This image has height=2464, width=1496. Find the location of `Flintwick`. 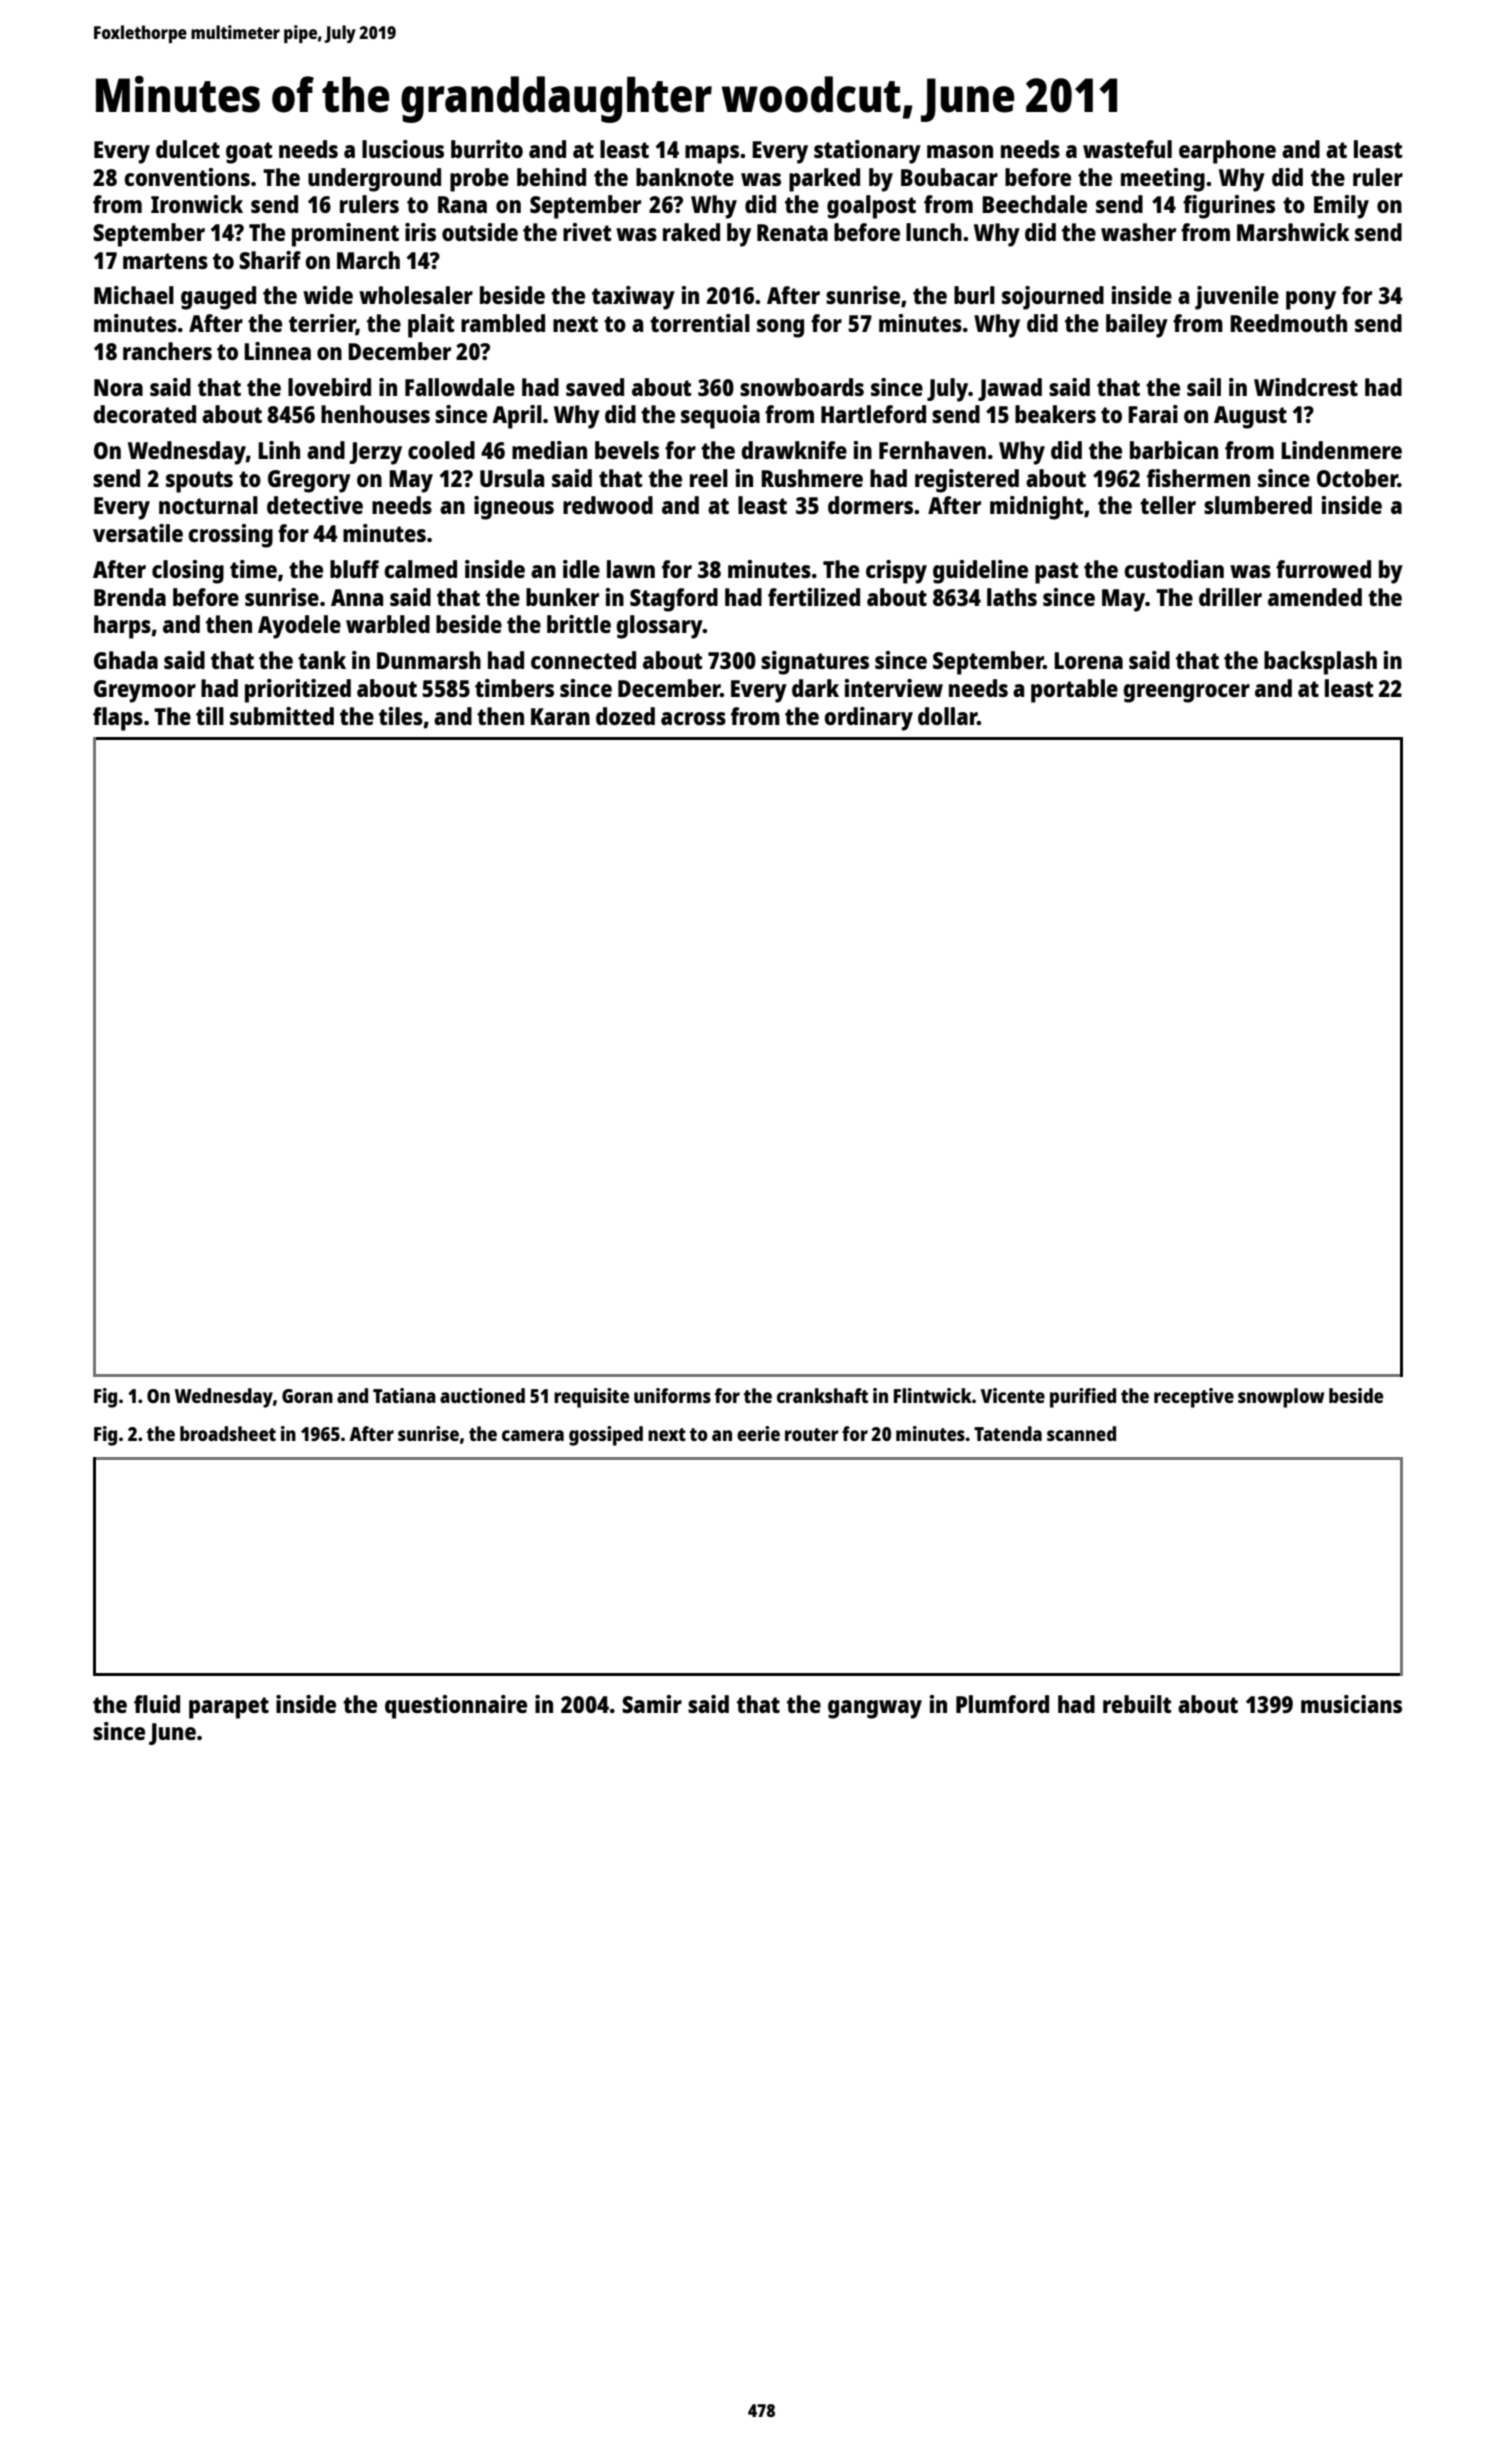

Flintwick is located at coordinates (933, 1395).
